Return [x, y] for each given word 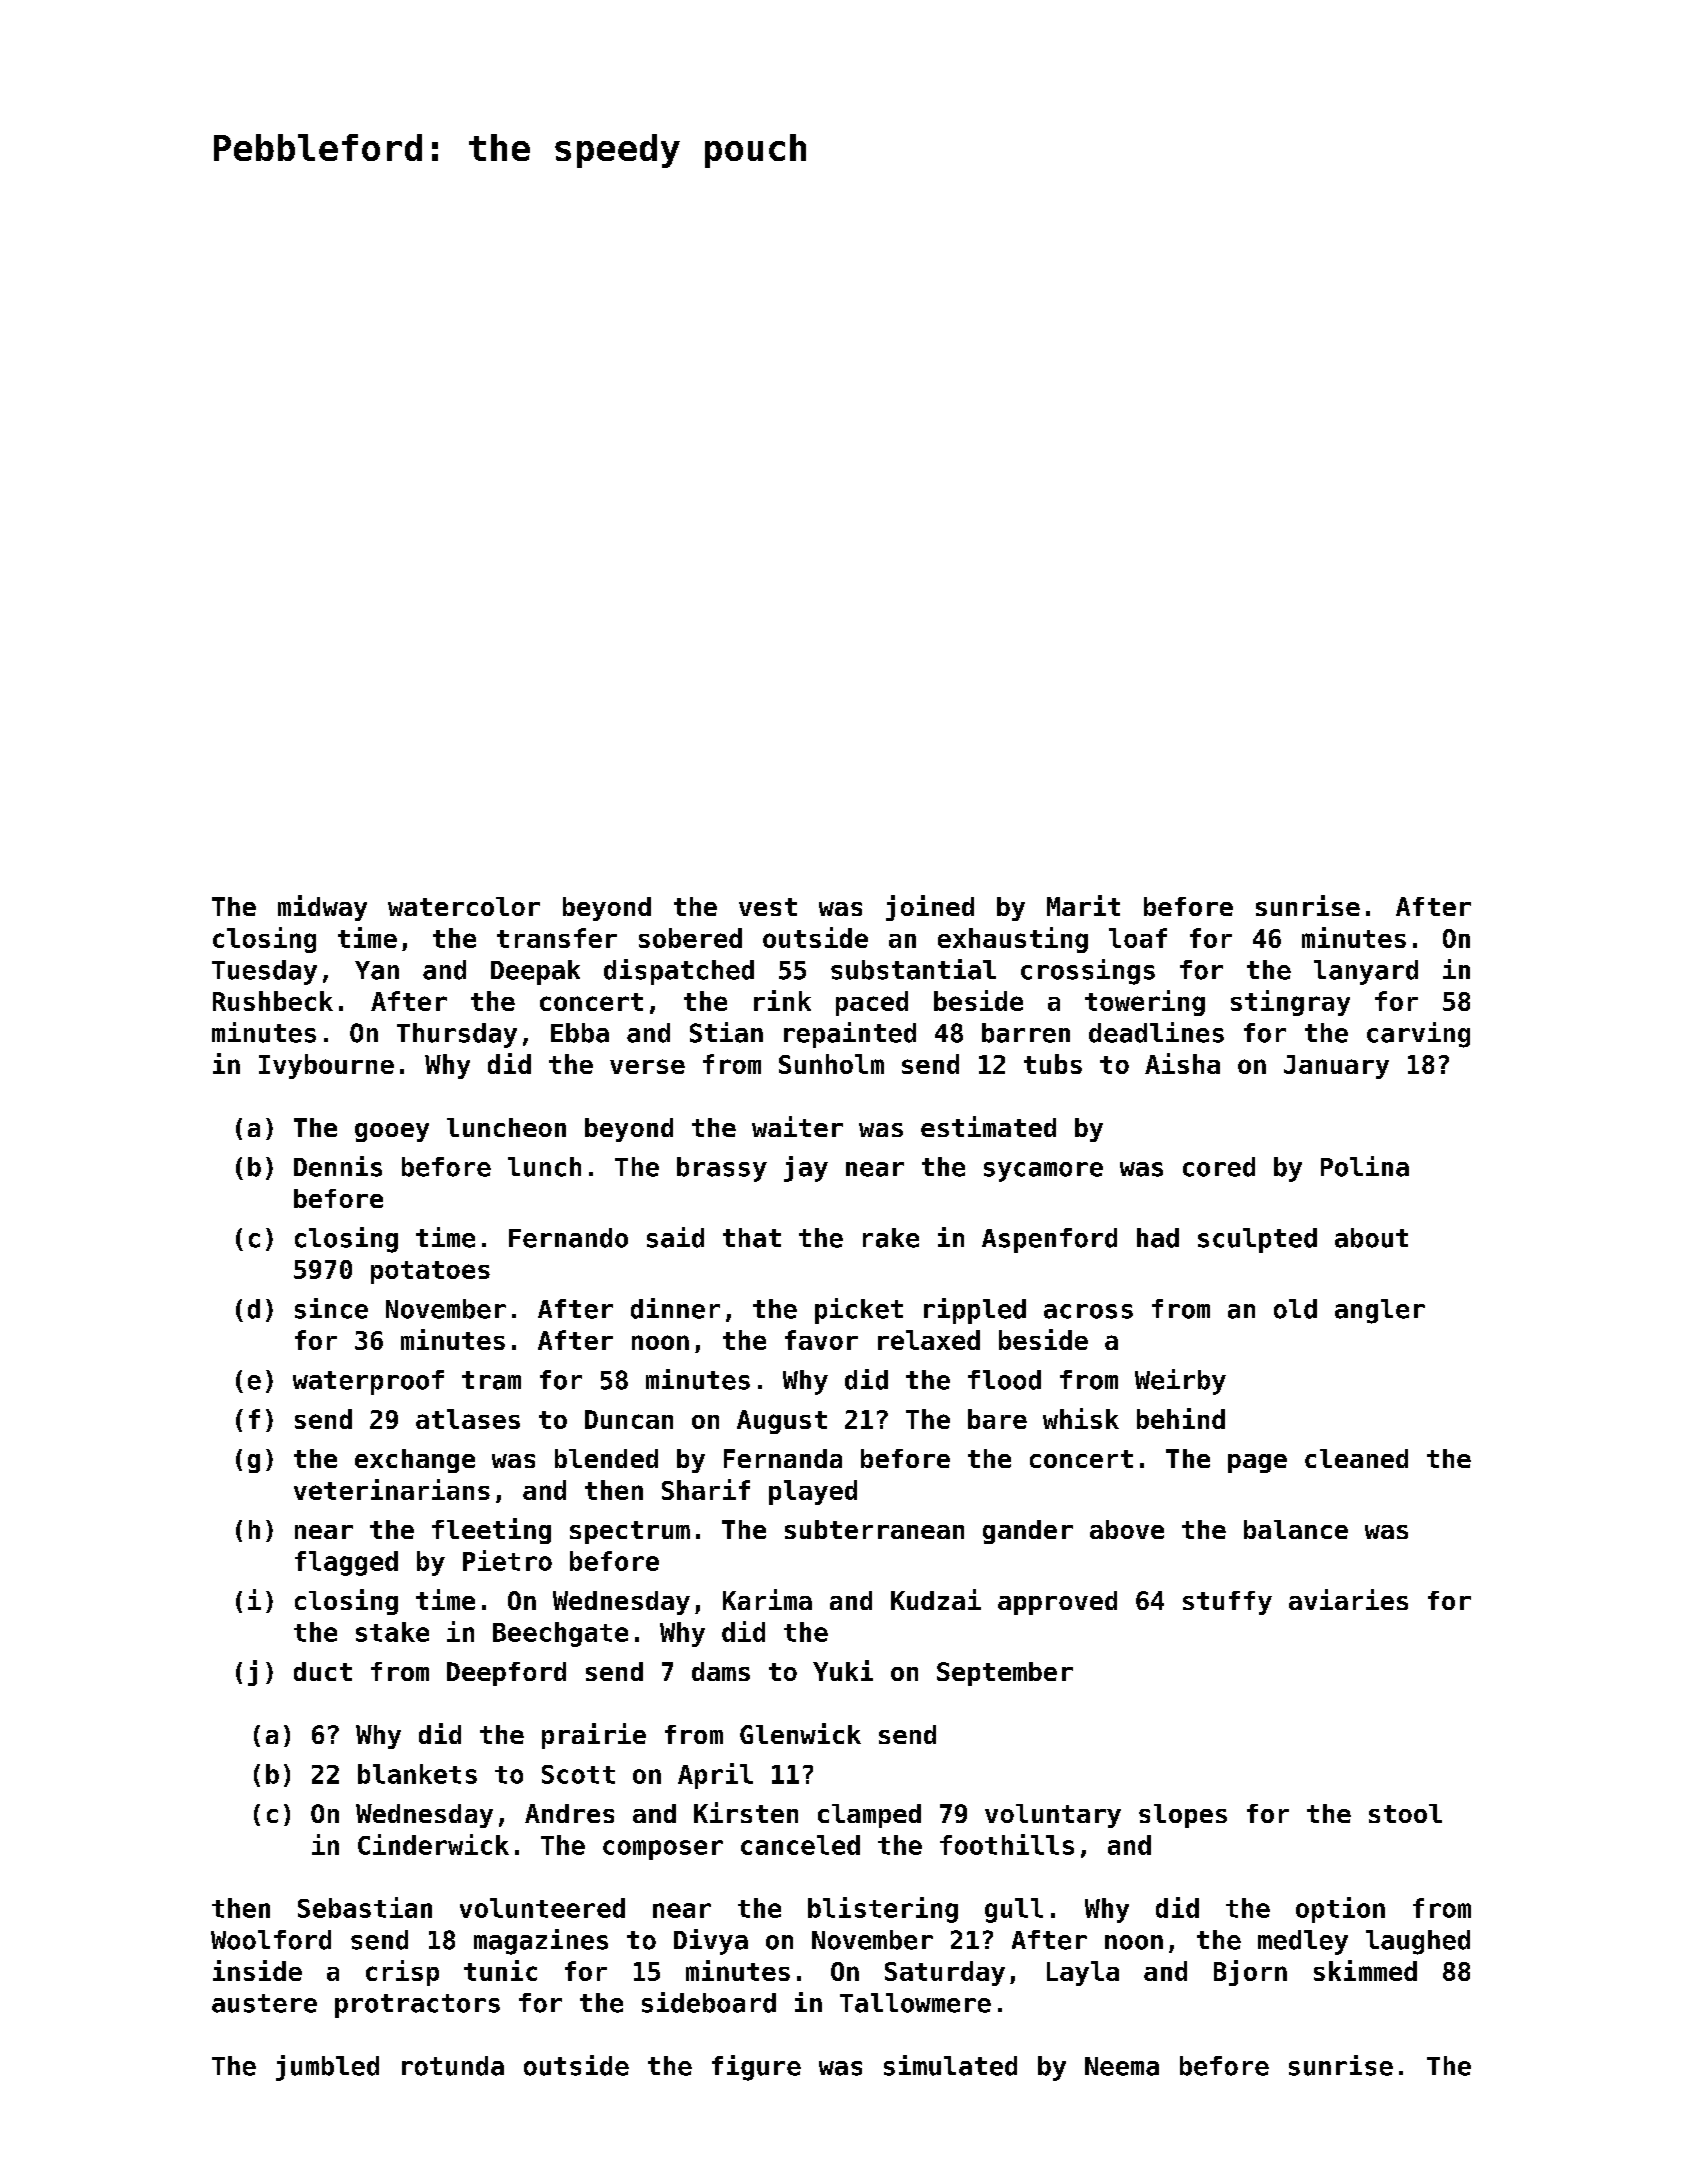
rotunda [453, 2066]
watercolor [464, 906]
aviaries [1348, 1599]
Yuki [843, 1670]
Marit [1083, 905]
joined [930, 908]
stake [392, 1632]
